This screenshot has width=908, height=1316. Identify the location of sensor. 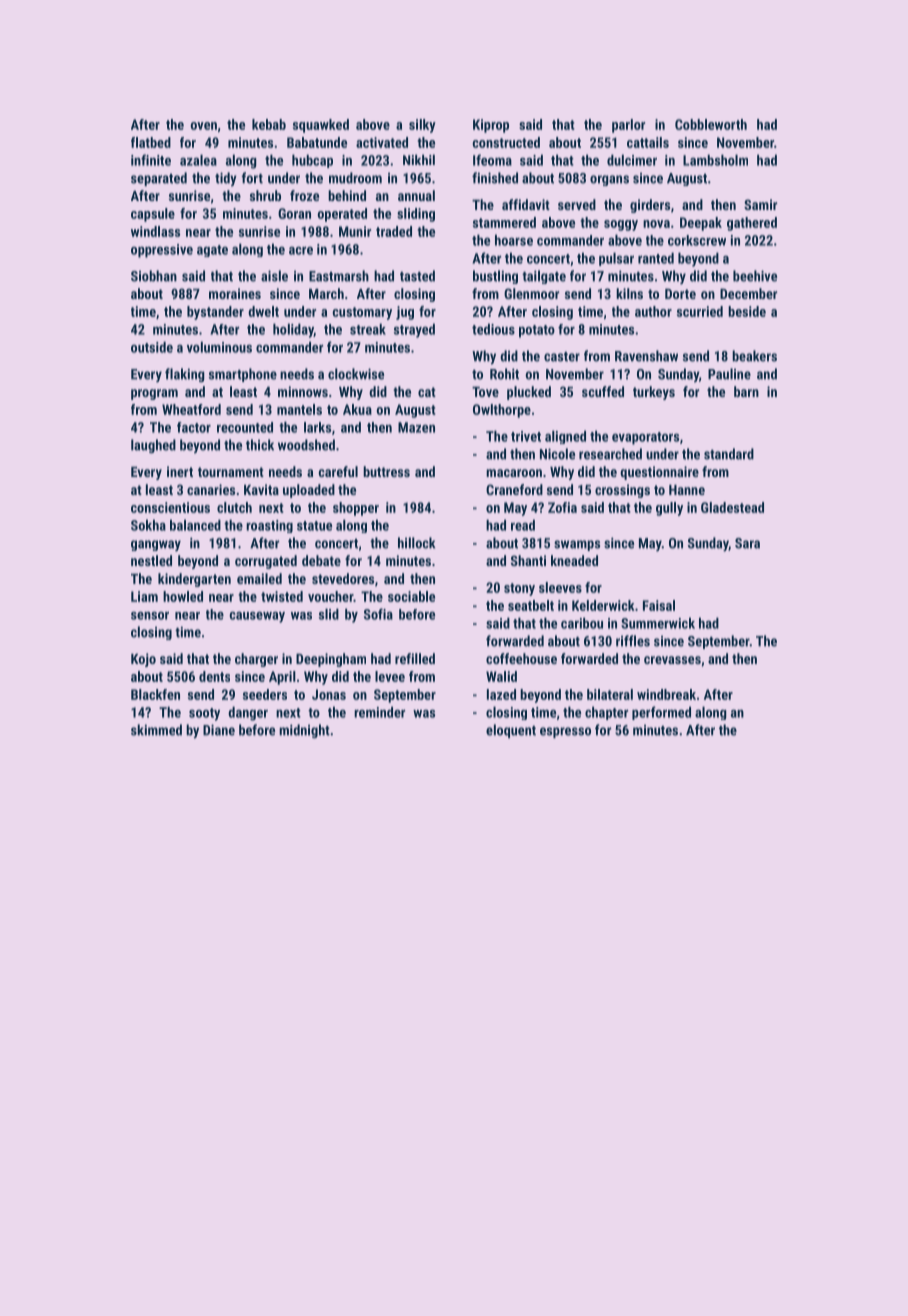
(150, 616).
